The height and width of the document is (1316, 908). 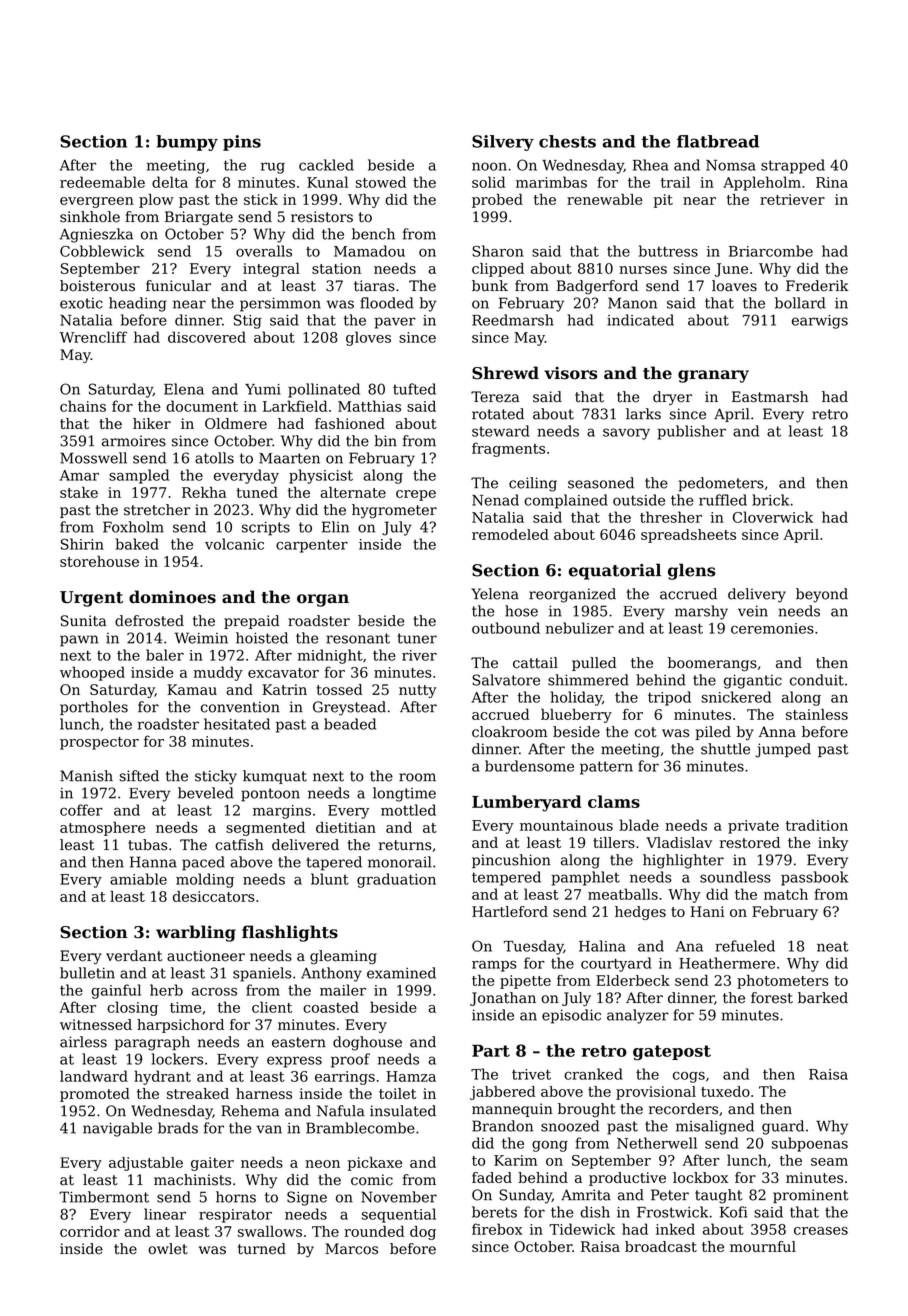 What do you see at coordinates (385, 441) in the document?
I see `bin` at bounding box center [385, 441].
